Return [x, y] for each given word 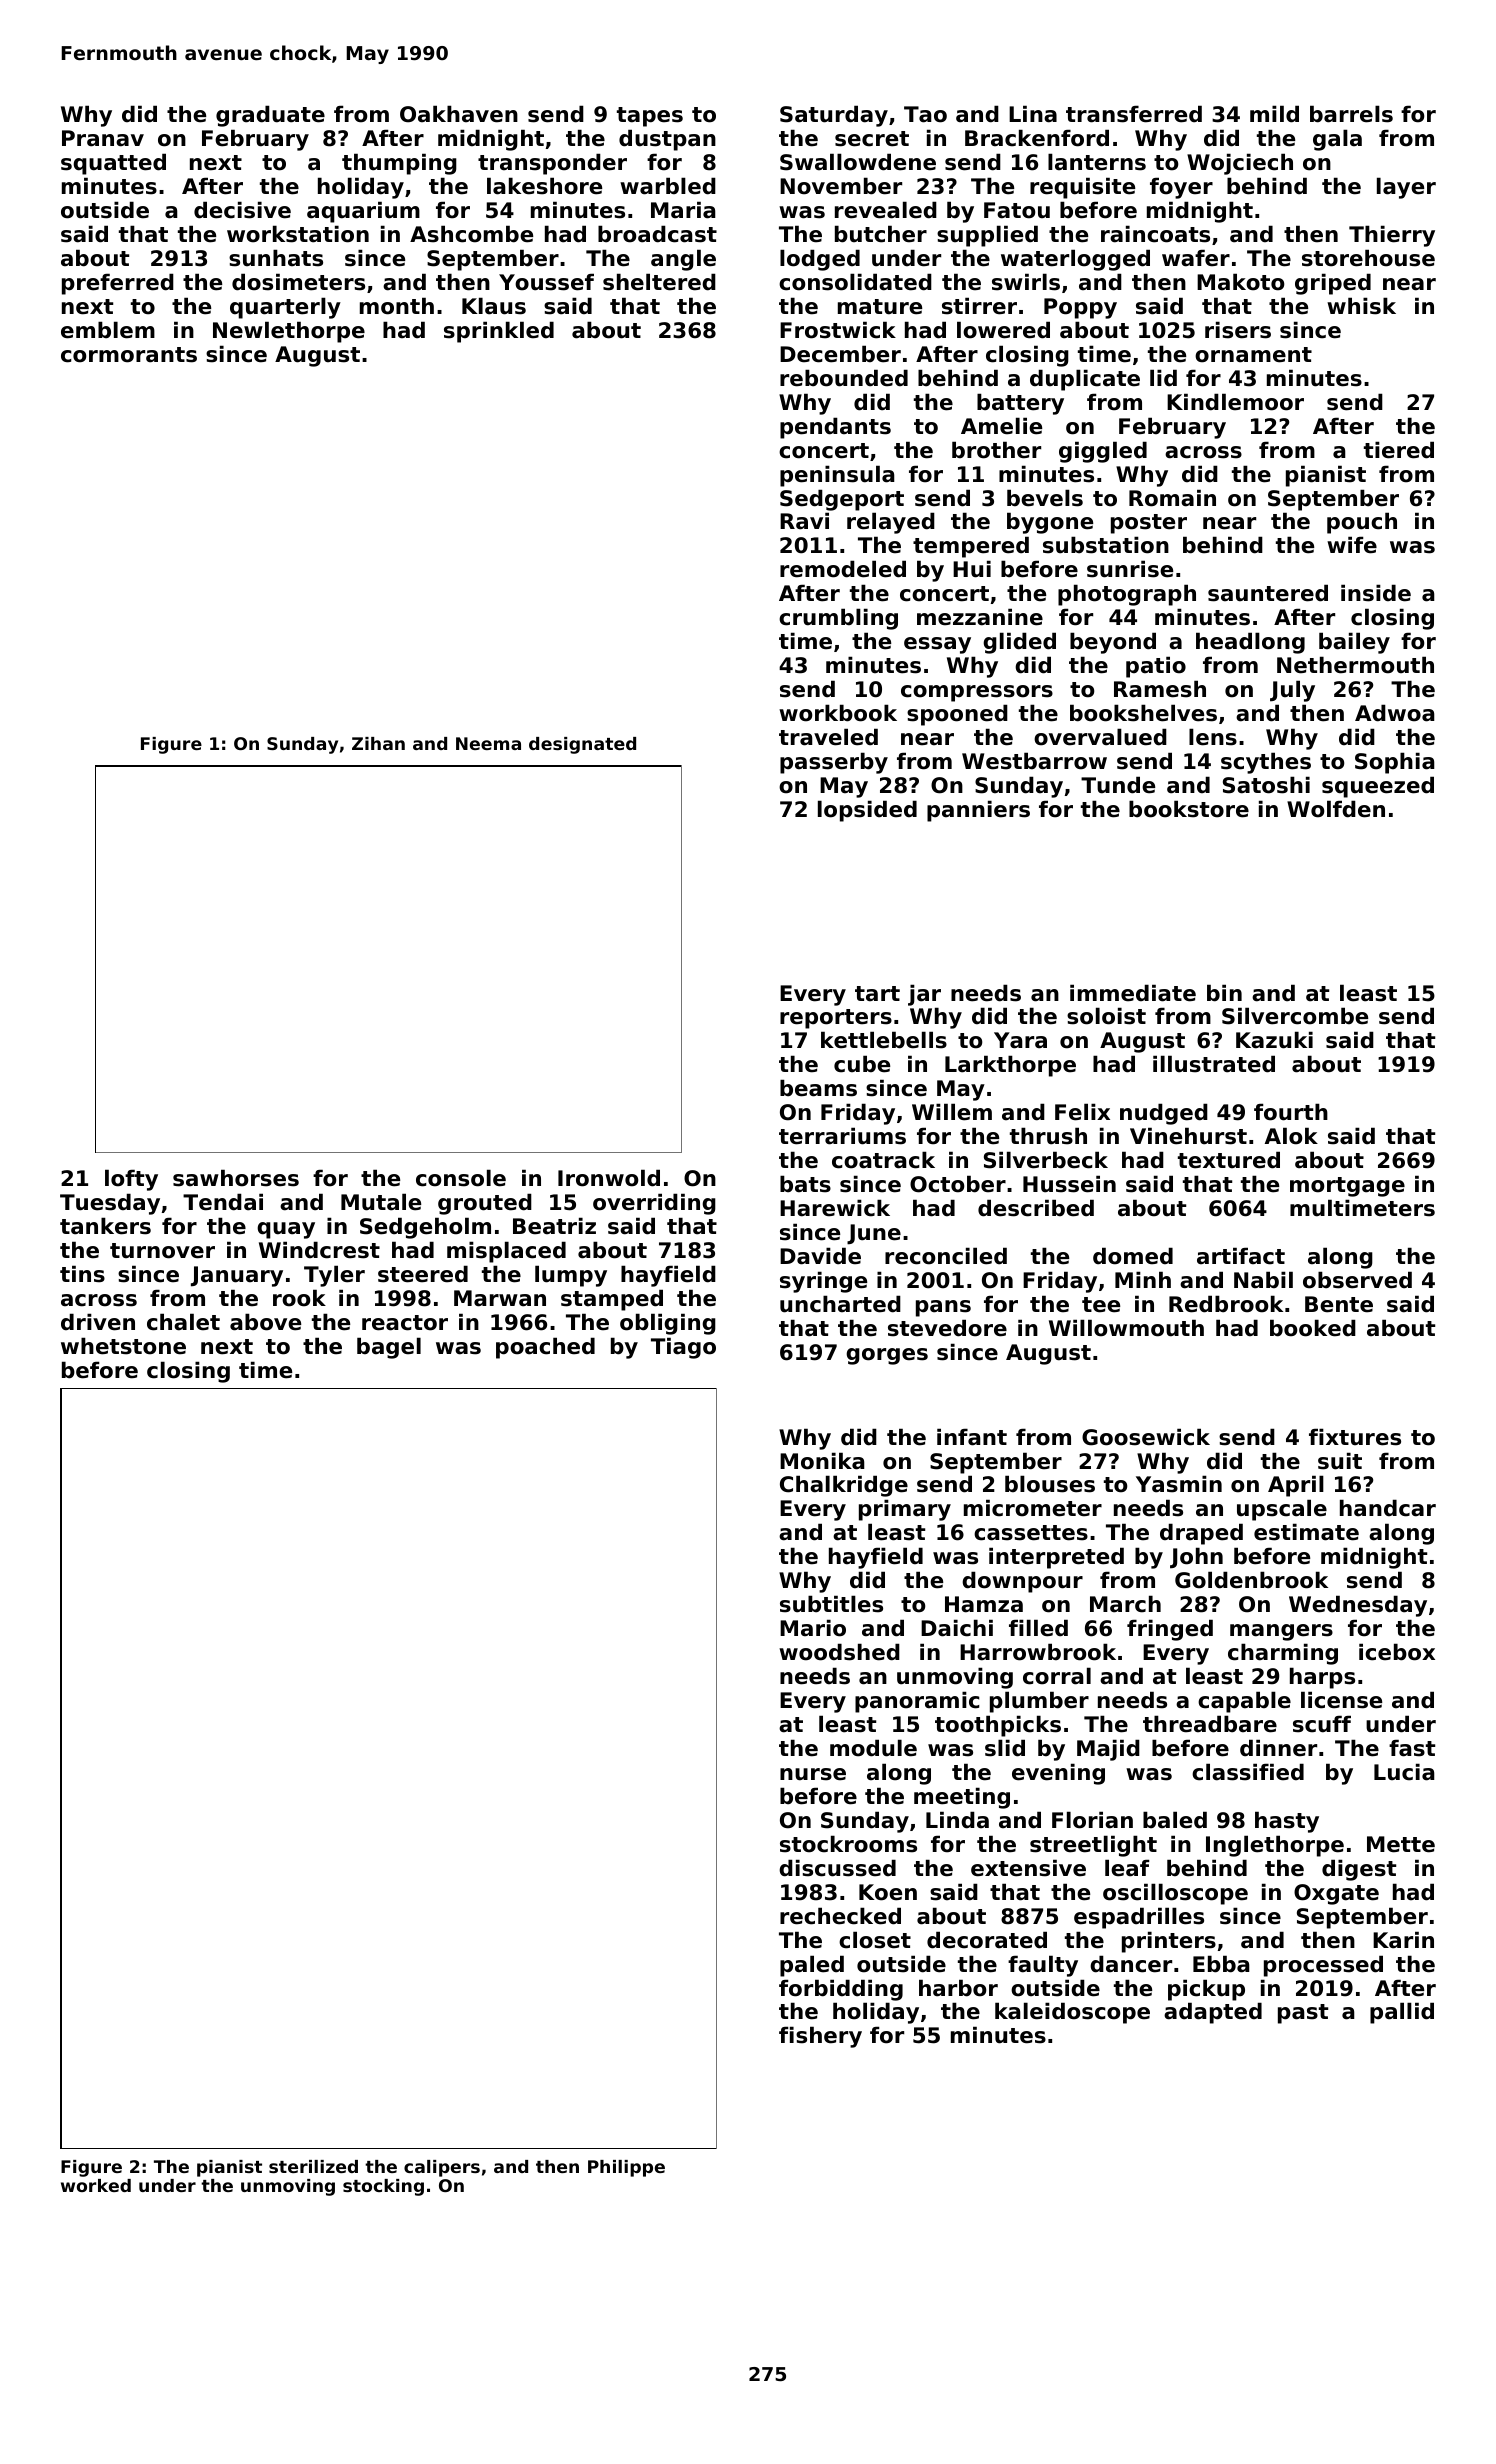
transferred [1134, 114]
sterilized [313, 2166]
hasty [1287, 1822]
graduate [270, 116]
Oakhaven [459, 114]
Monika [822, 1461]
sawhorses [236, 1178]
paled [812, 1966]
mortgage [1347, 1187]
